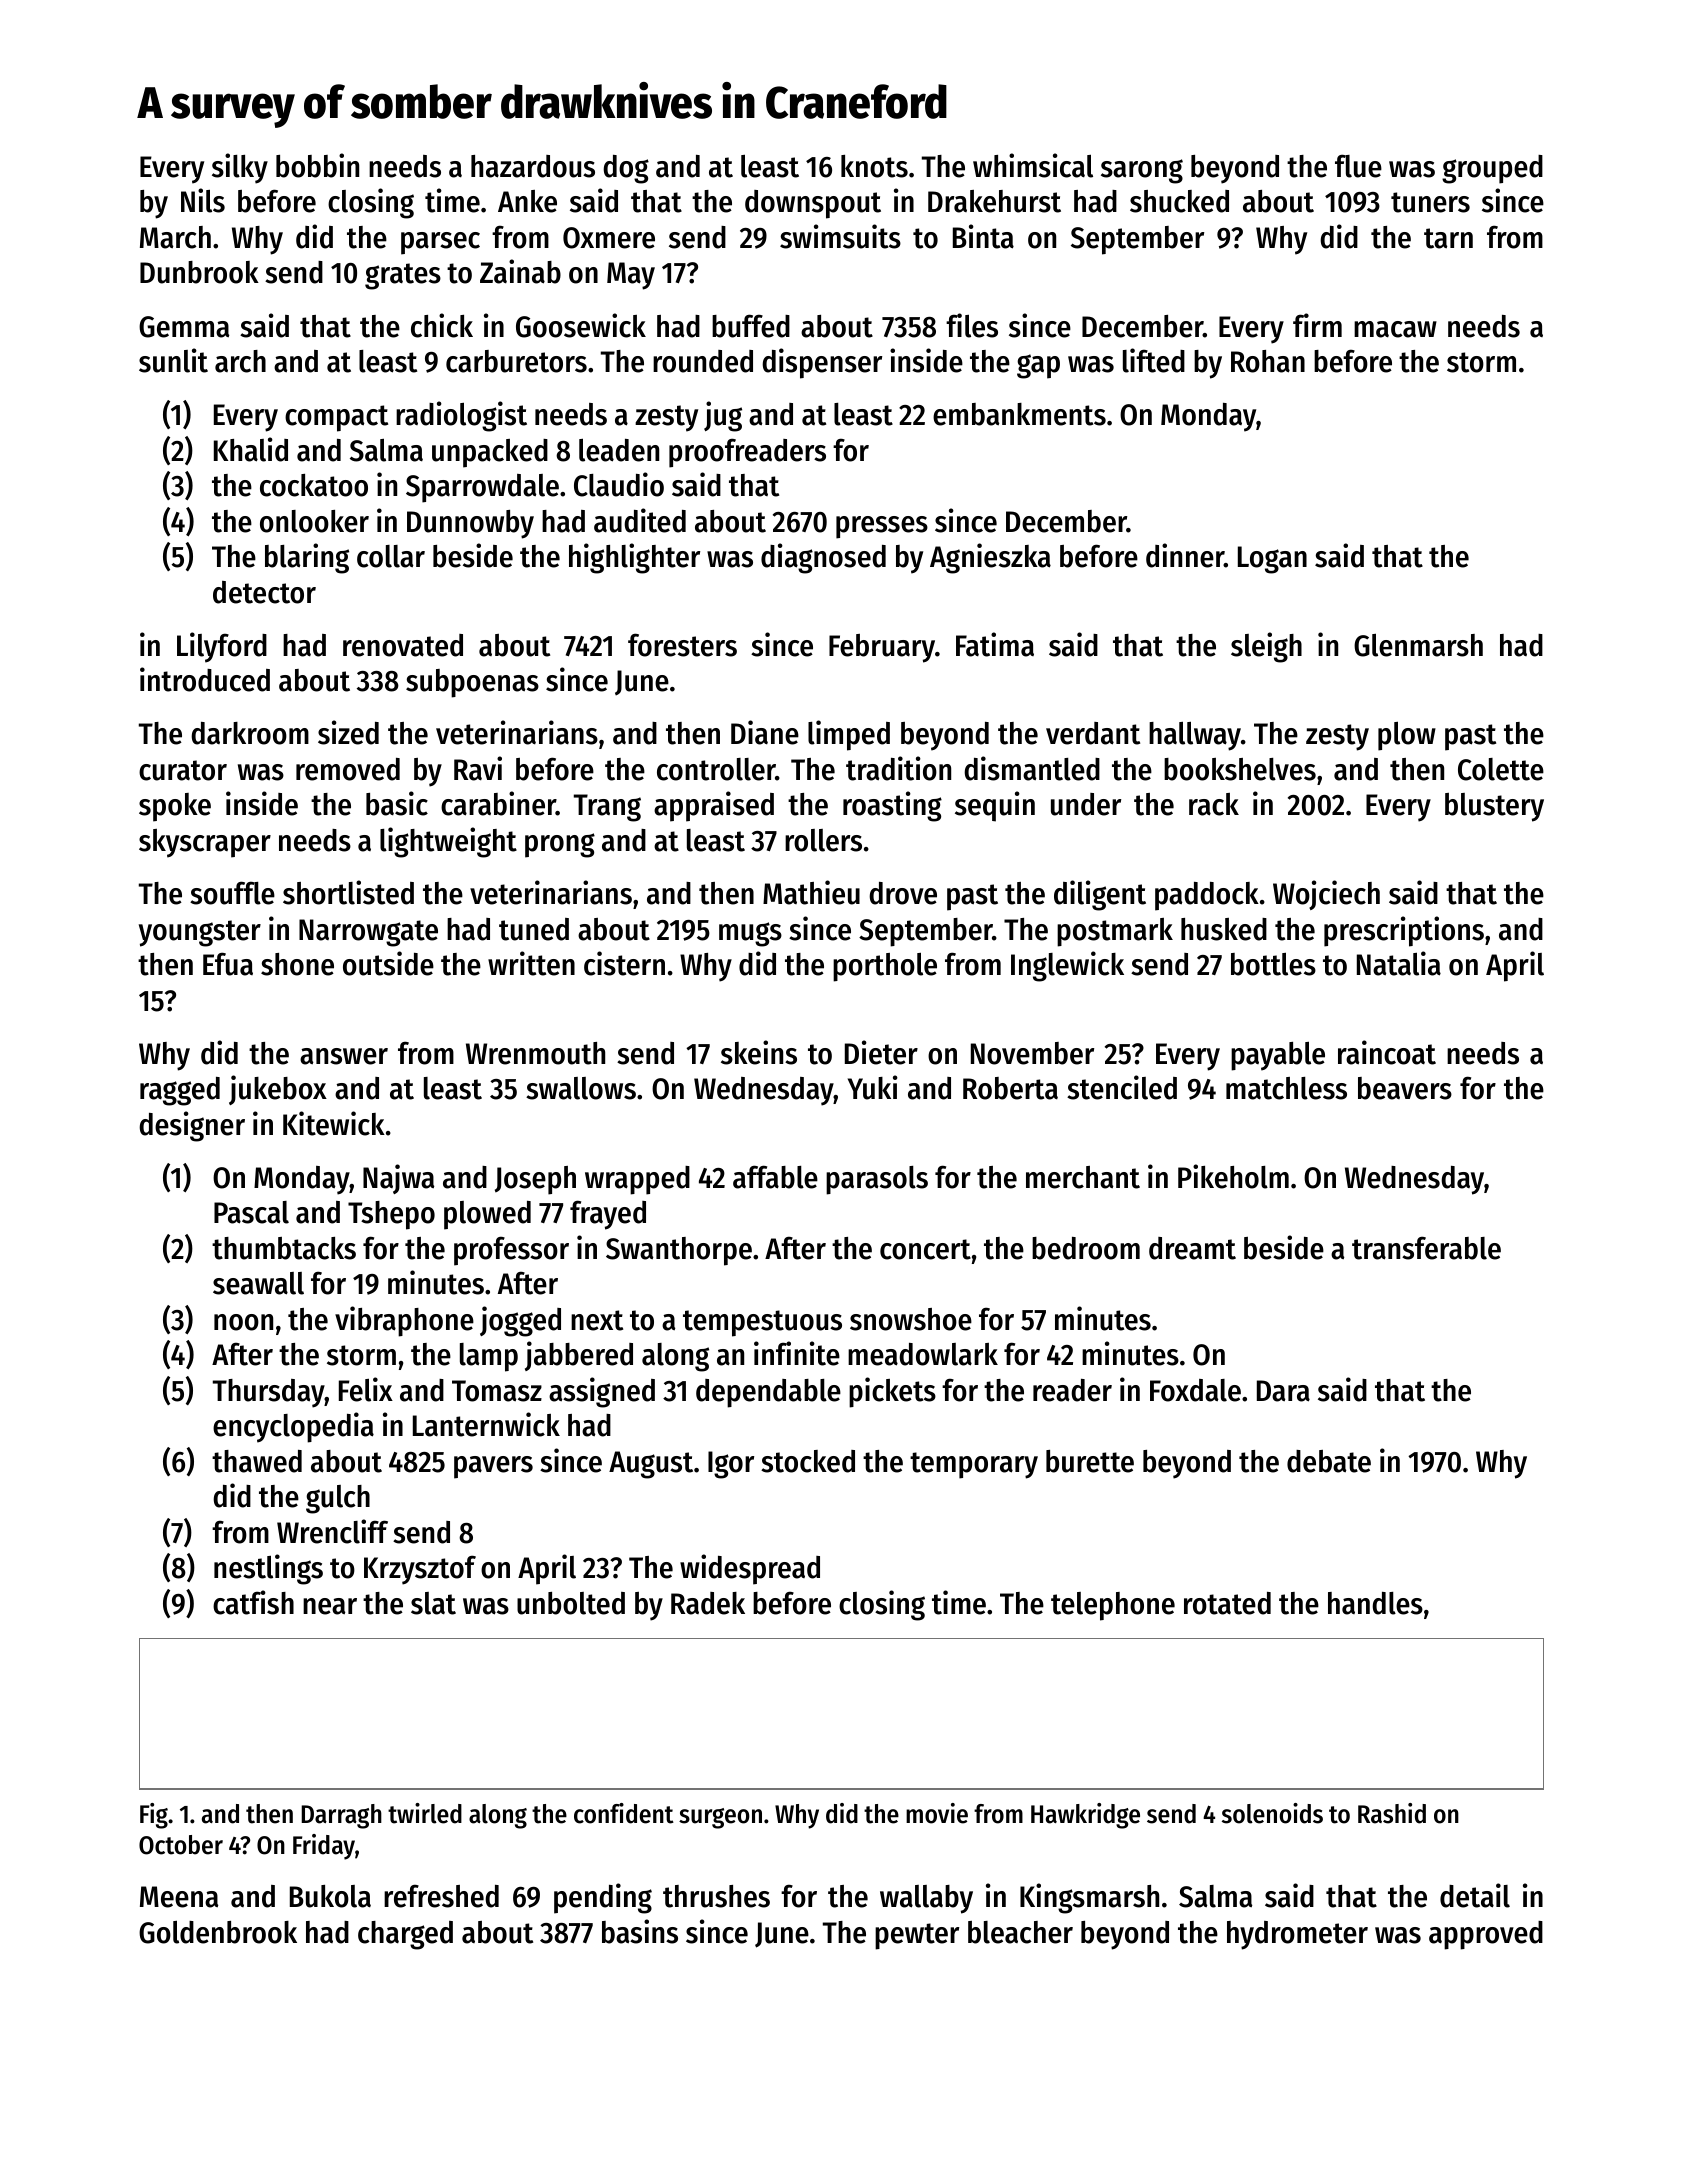  I want to click on dinner, so click(1185, 555).
